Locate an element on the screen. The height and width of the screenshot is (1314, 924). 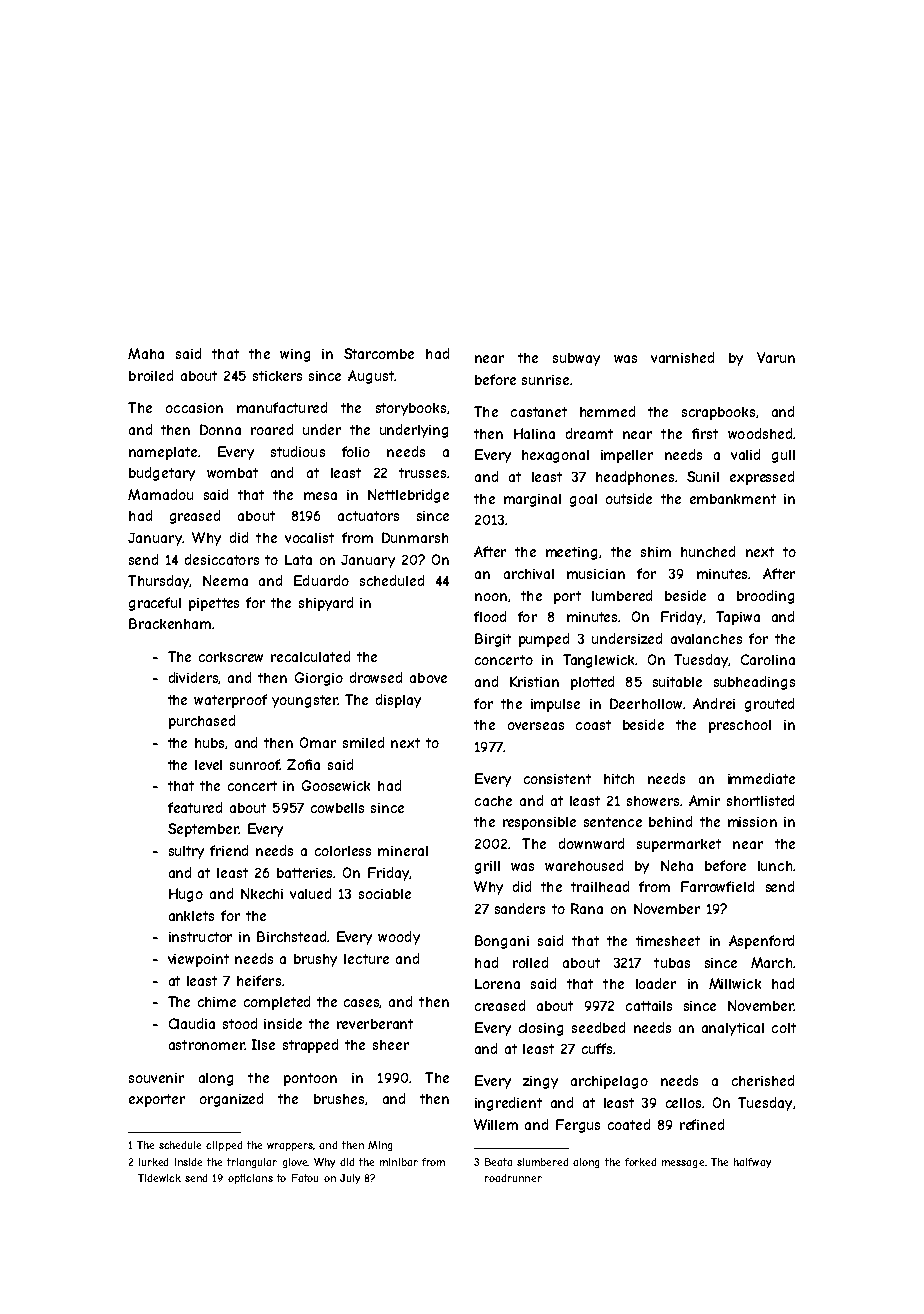
varnished is located at coordinates (682, 357).
